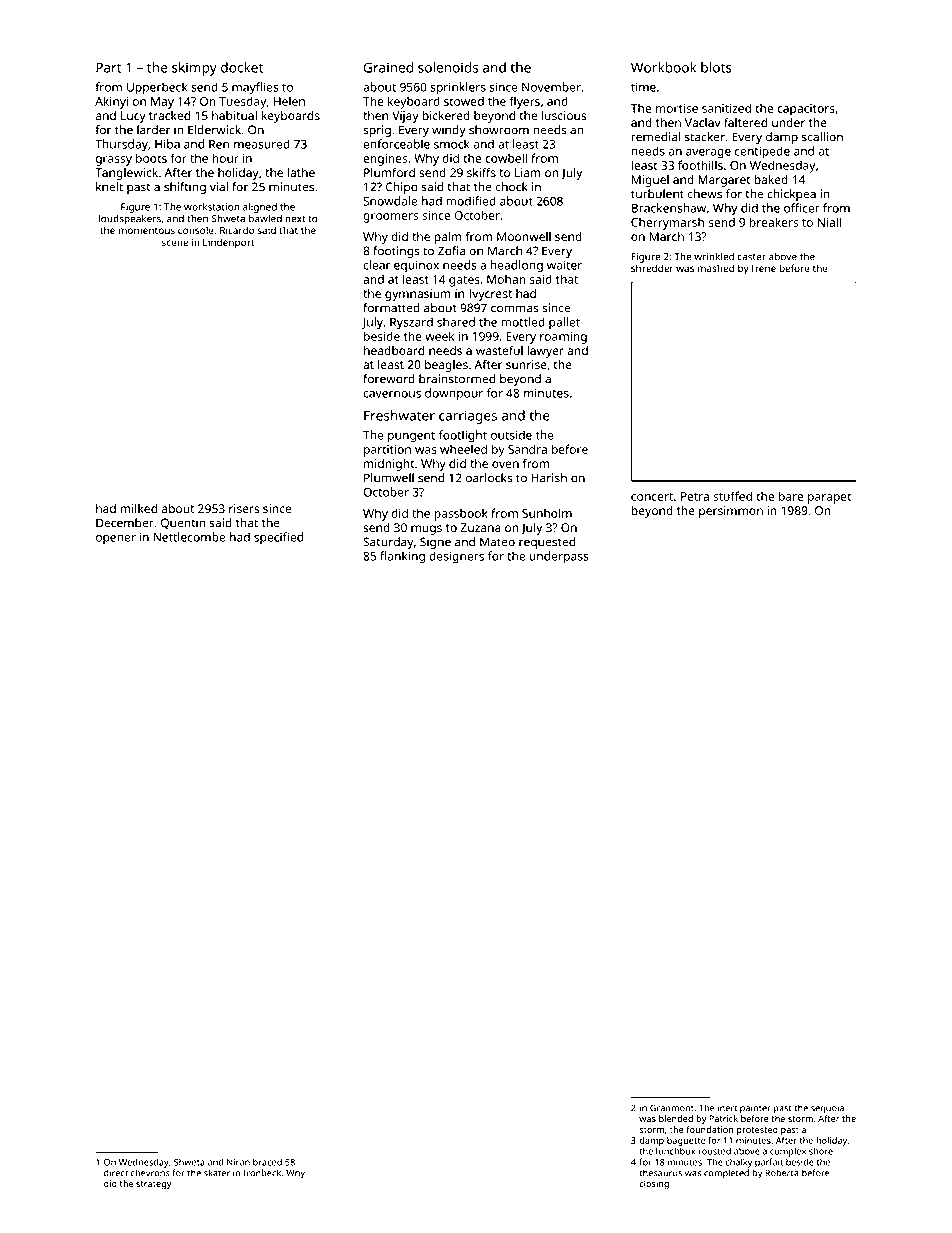  What do you see at coordinates (154, 1185) in the screenshot?
I see `strategy` at bounding box center [154, 1185].
